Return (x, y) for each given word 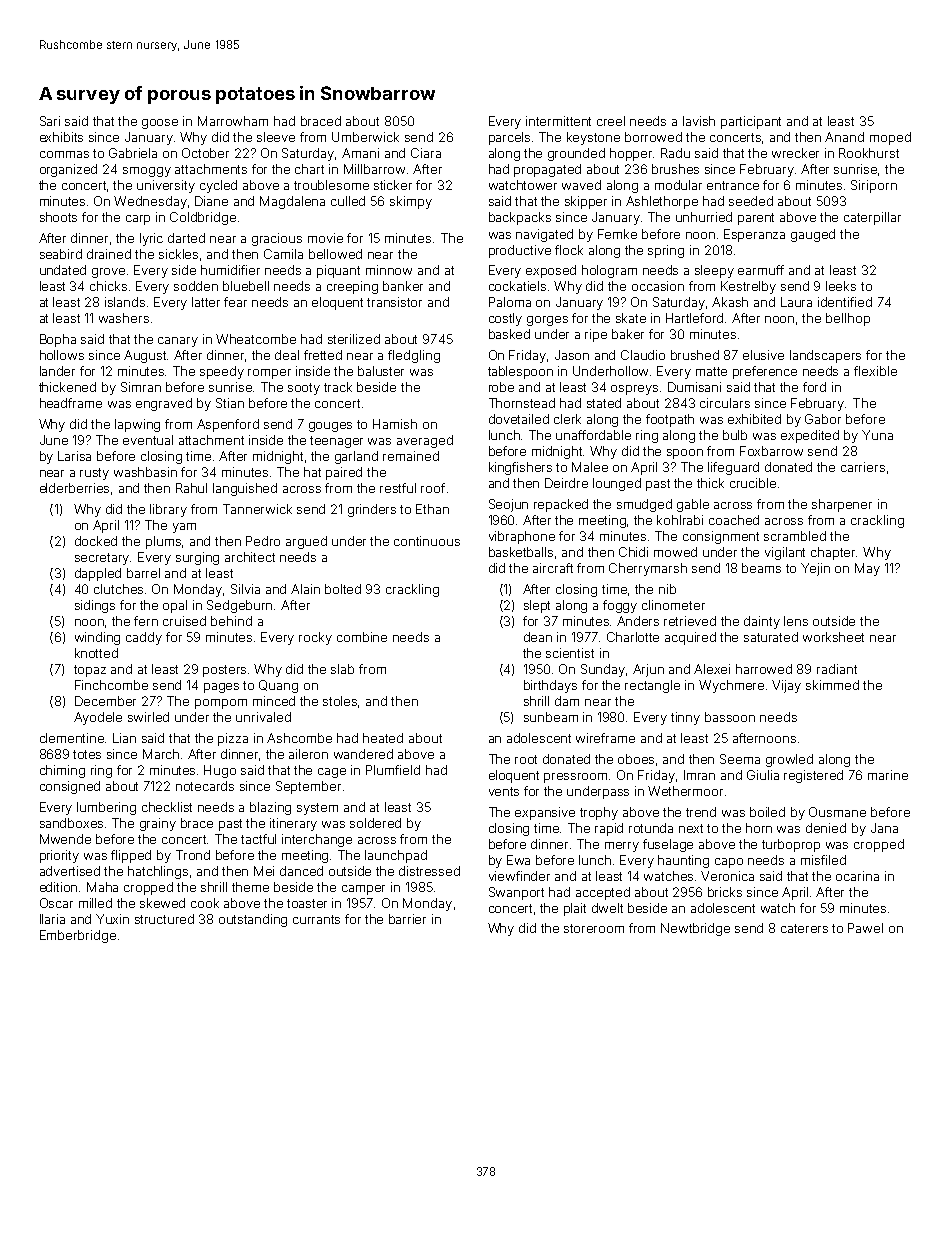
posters (224, 671)
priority (59, 856)
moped (890, 138)
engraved (164, 404)
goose (160, 124)
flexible (875, 371)
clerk (567, 419)
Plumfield (393, 770)
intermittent (558, 121)
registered (813, 776)
